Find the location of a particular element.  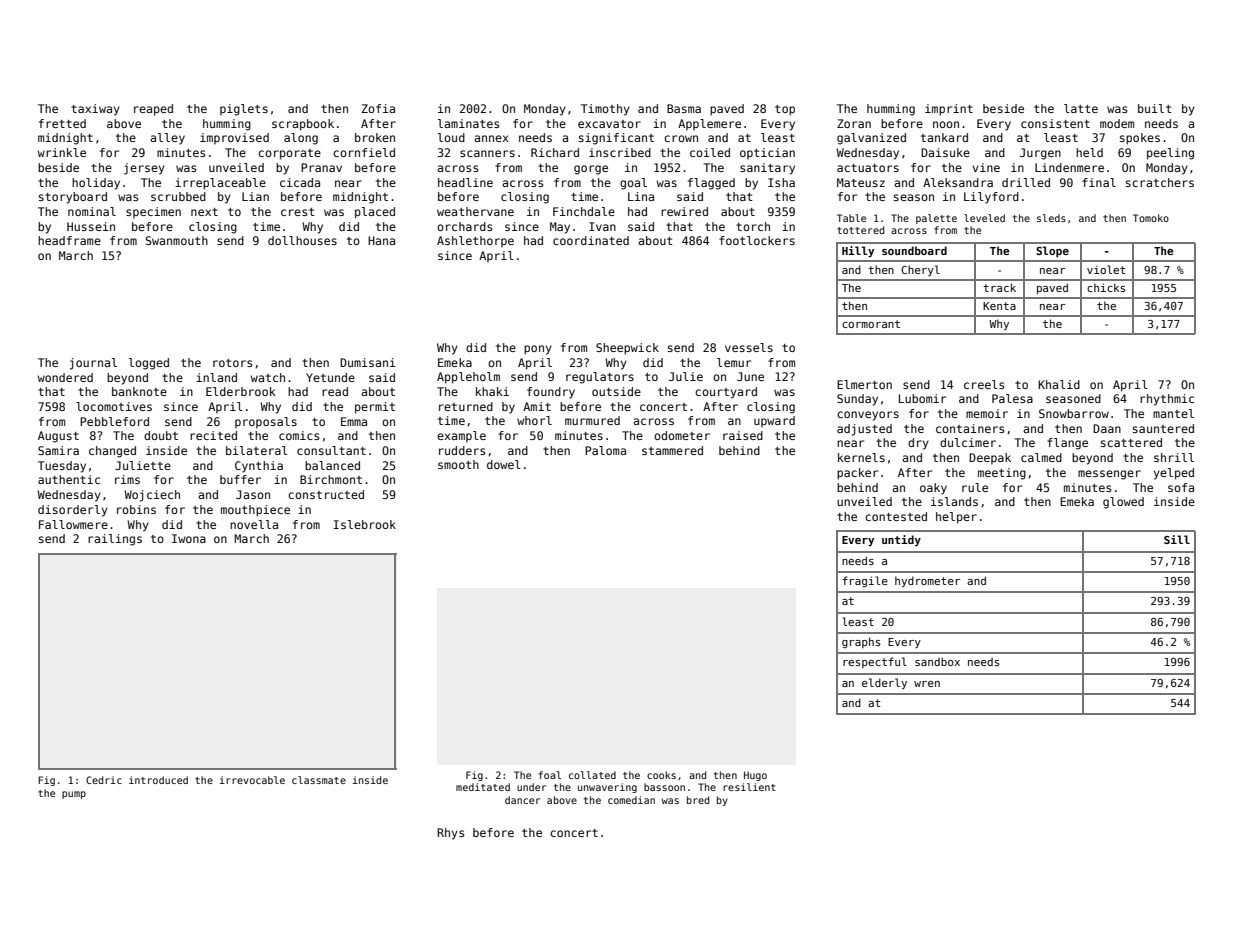

pump is located at coordinates (74, 795).
